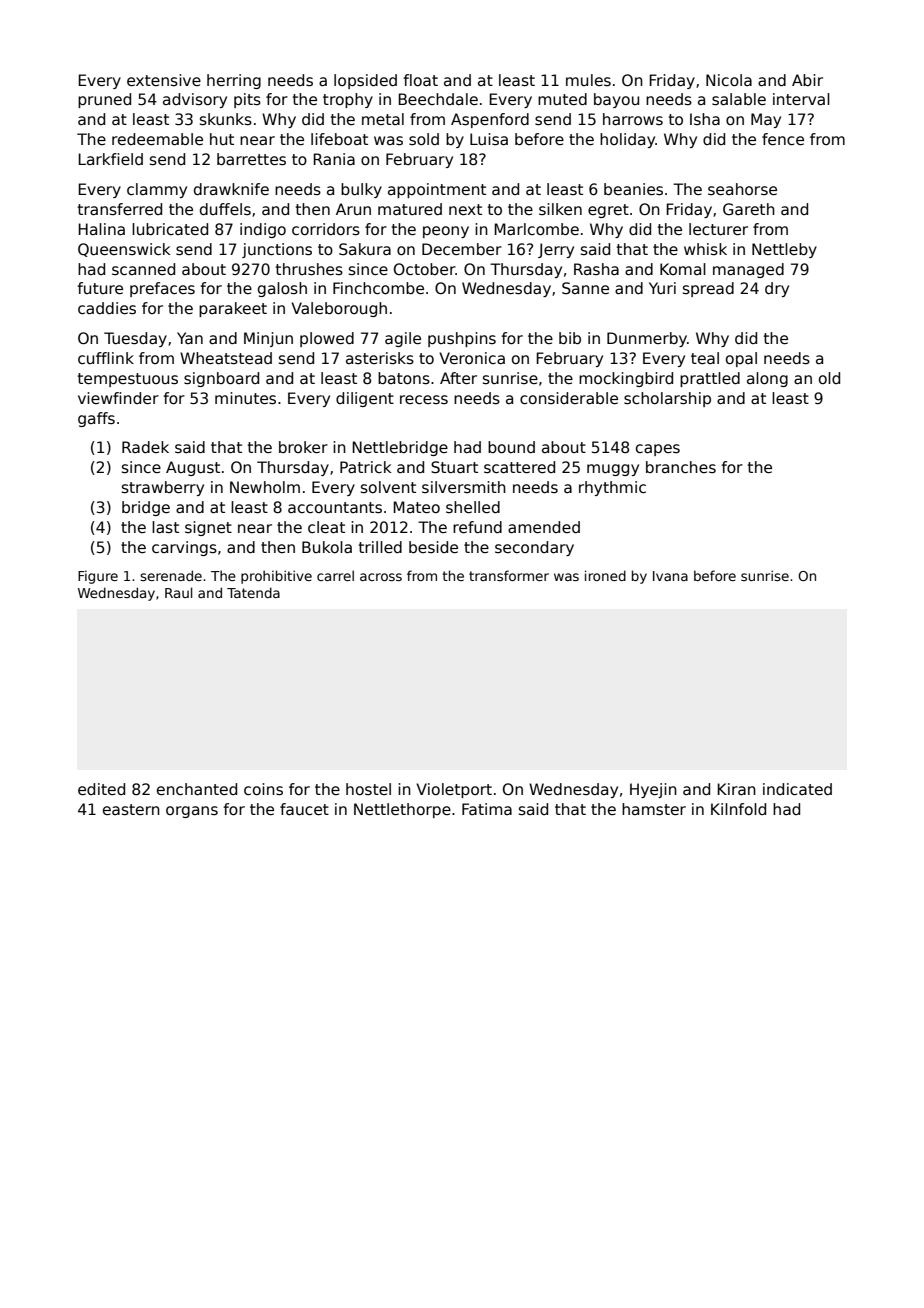  I want to click on branches, so click(681, 467).
